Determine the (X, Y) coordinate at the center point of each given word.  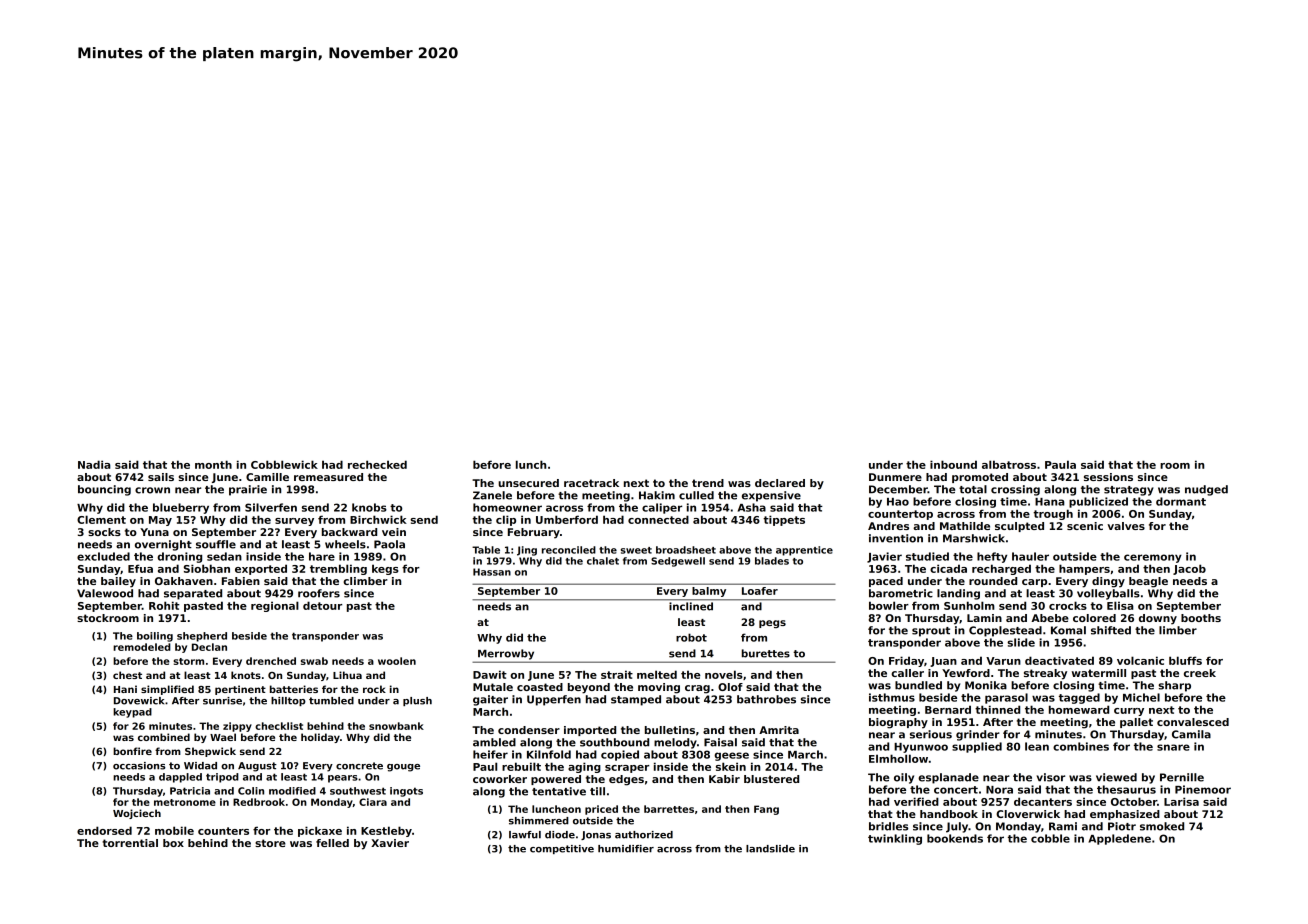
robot (691, 637)
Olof (730, 687)
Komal (1068, 630)
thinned (997, 709)
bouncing (104, 490)
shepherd (202, 637)
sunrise (222, 701)
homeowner (507, 507)
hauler (1030, 556)
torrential (130, 843)
